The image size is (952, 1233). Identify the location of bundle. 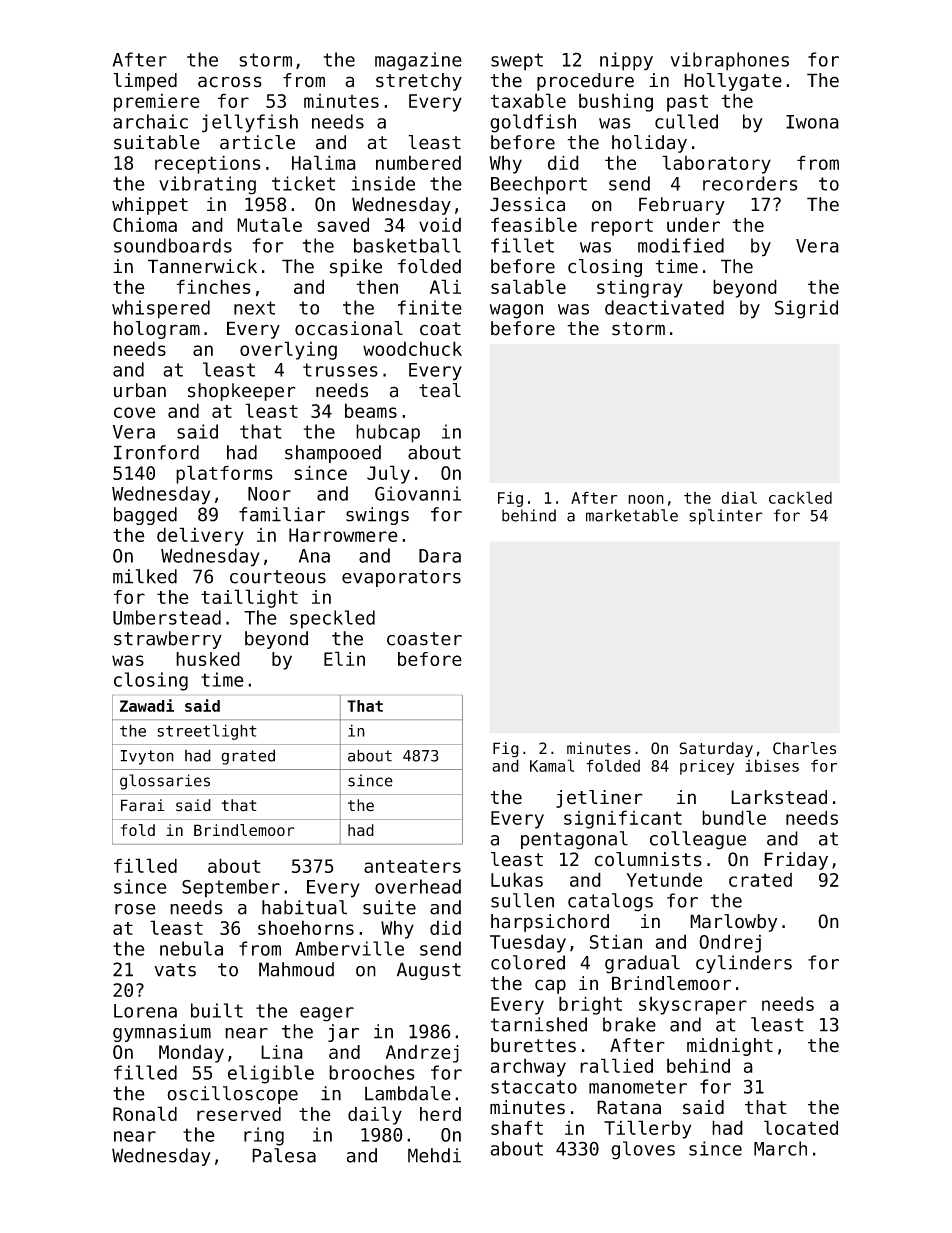
(734, 817).
